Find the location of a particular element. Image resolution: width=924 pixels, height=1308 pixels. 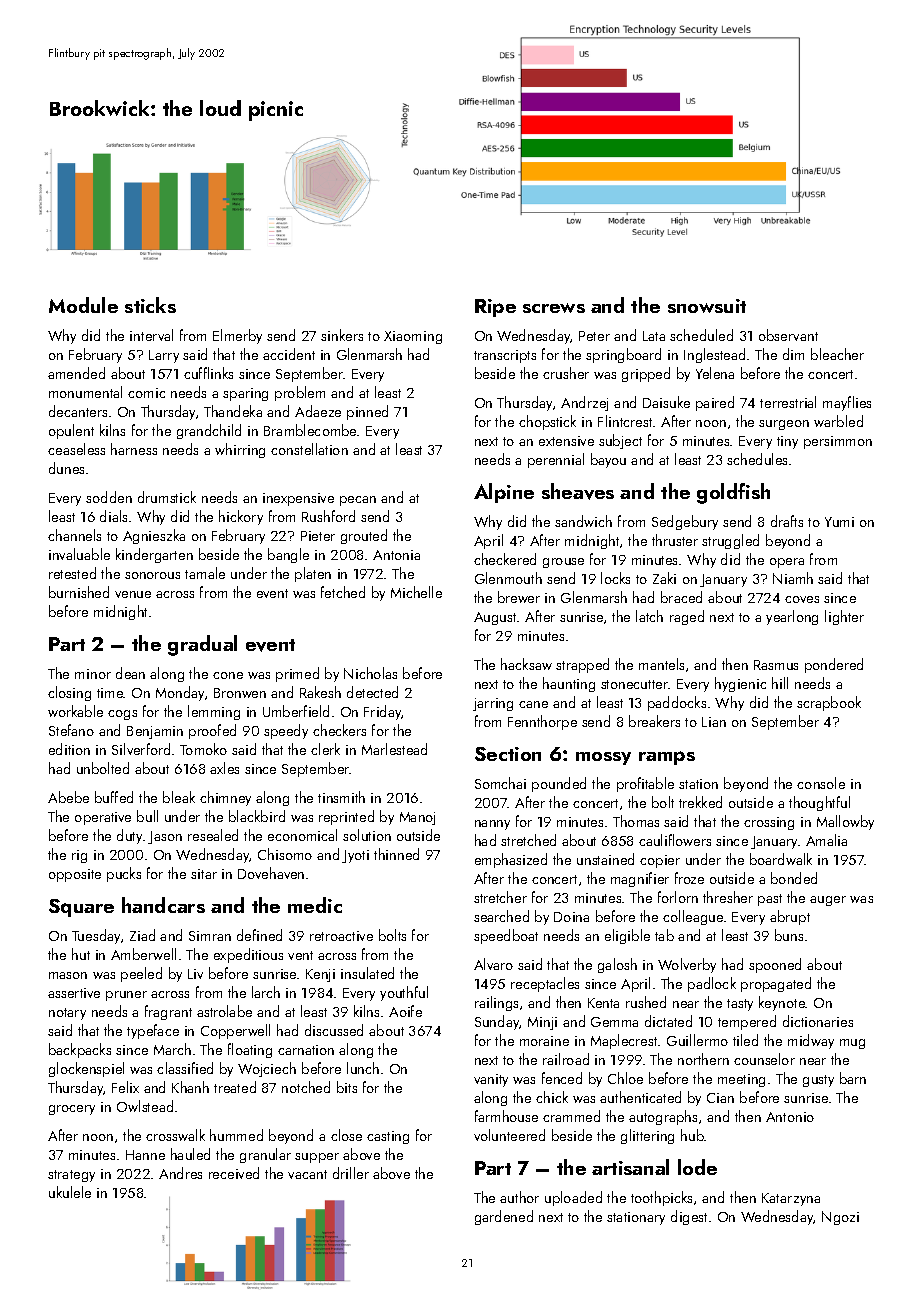

Ngozi is located at coordinates (840, 1218).
